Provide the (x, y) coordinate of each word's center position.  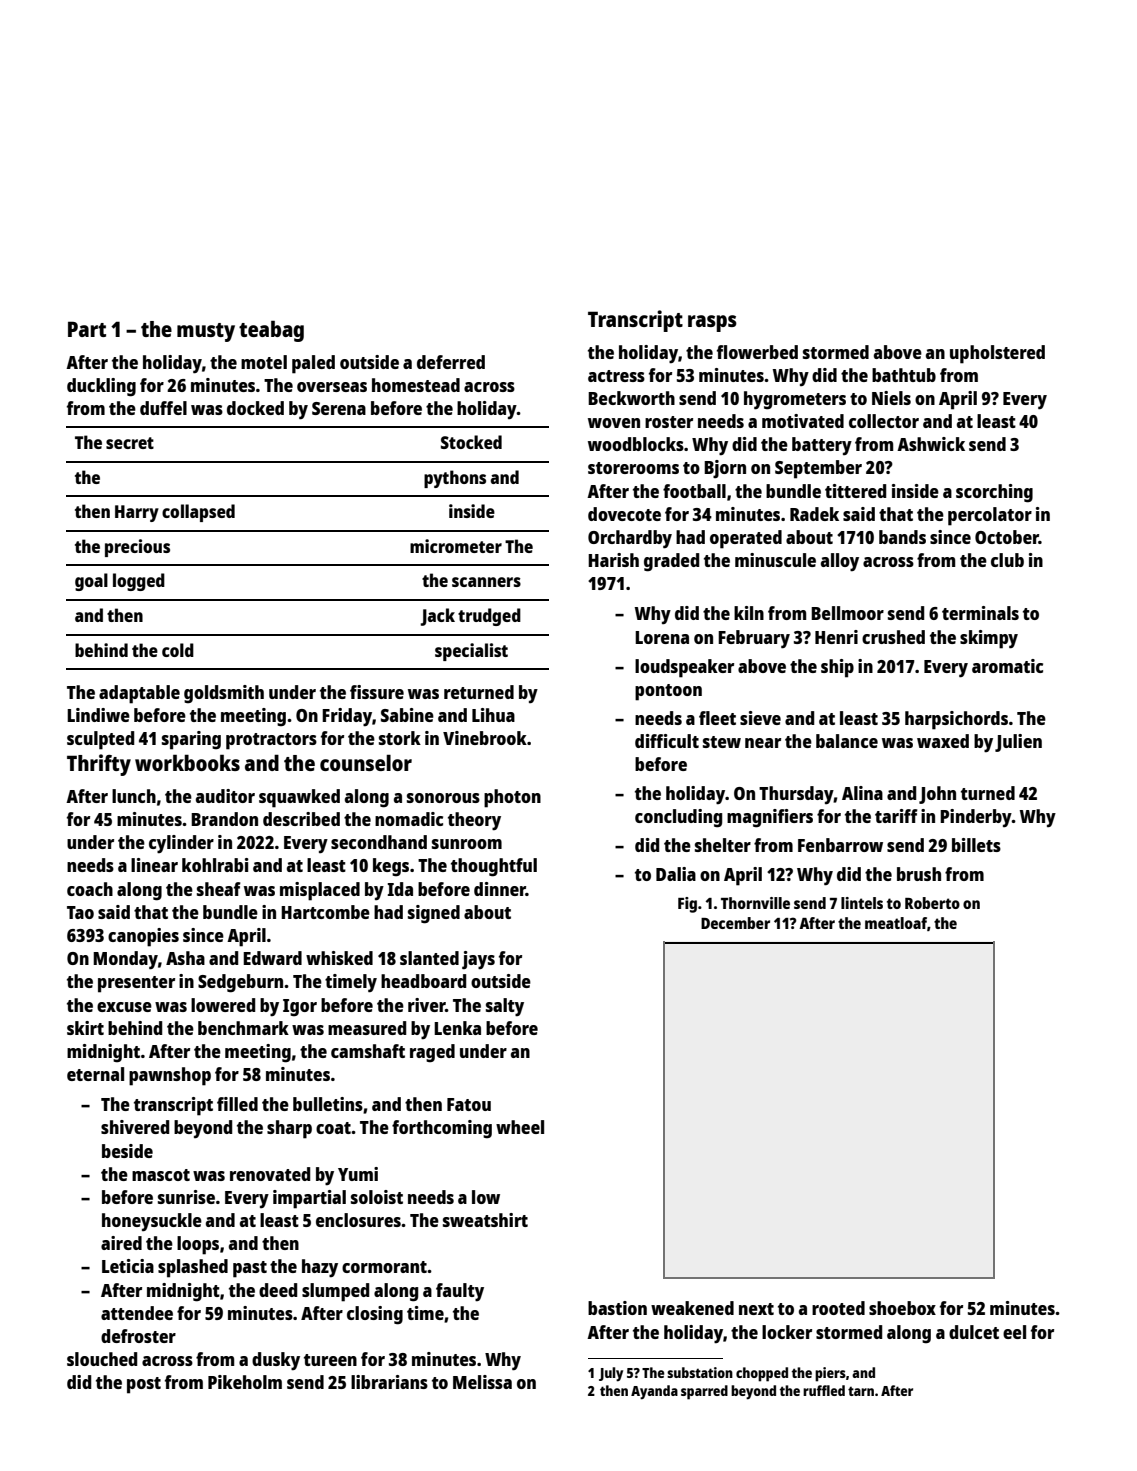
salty (505, 1007)
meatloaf (896, 923)
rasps (712, 323)
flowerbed (757, 352)
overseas (332, 387)
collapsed (198, 513)
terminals (980, 613)
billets (976, 845)
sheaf (219, 889)
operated (746, 539)
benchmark (243, 1028)
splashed (193, 1268)
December (735, 923)
